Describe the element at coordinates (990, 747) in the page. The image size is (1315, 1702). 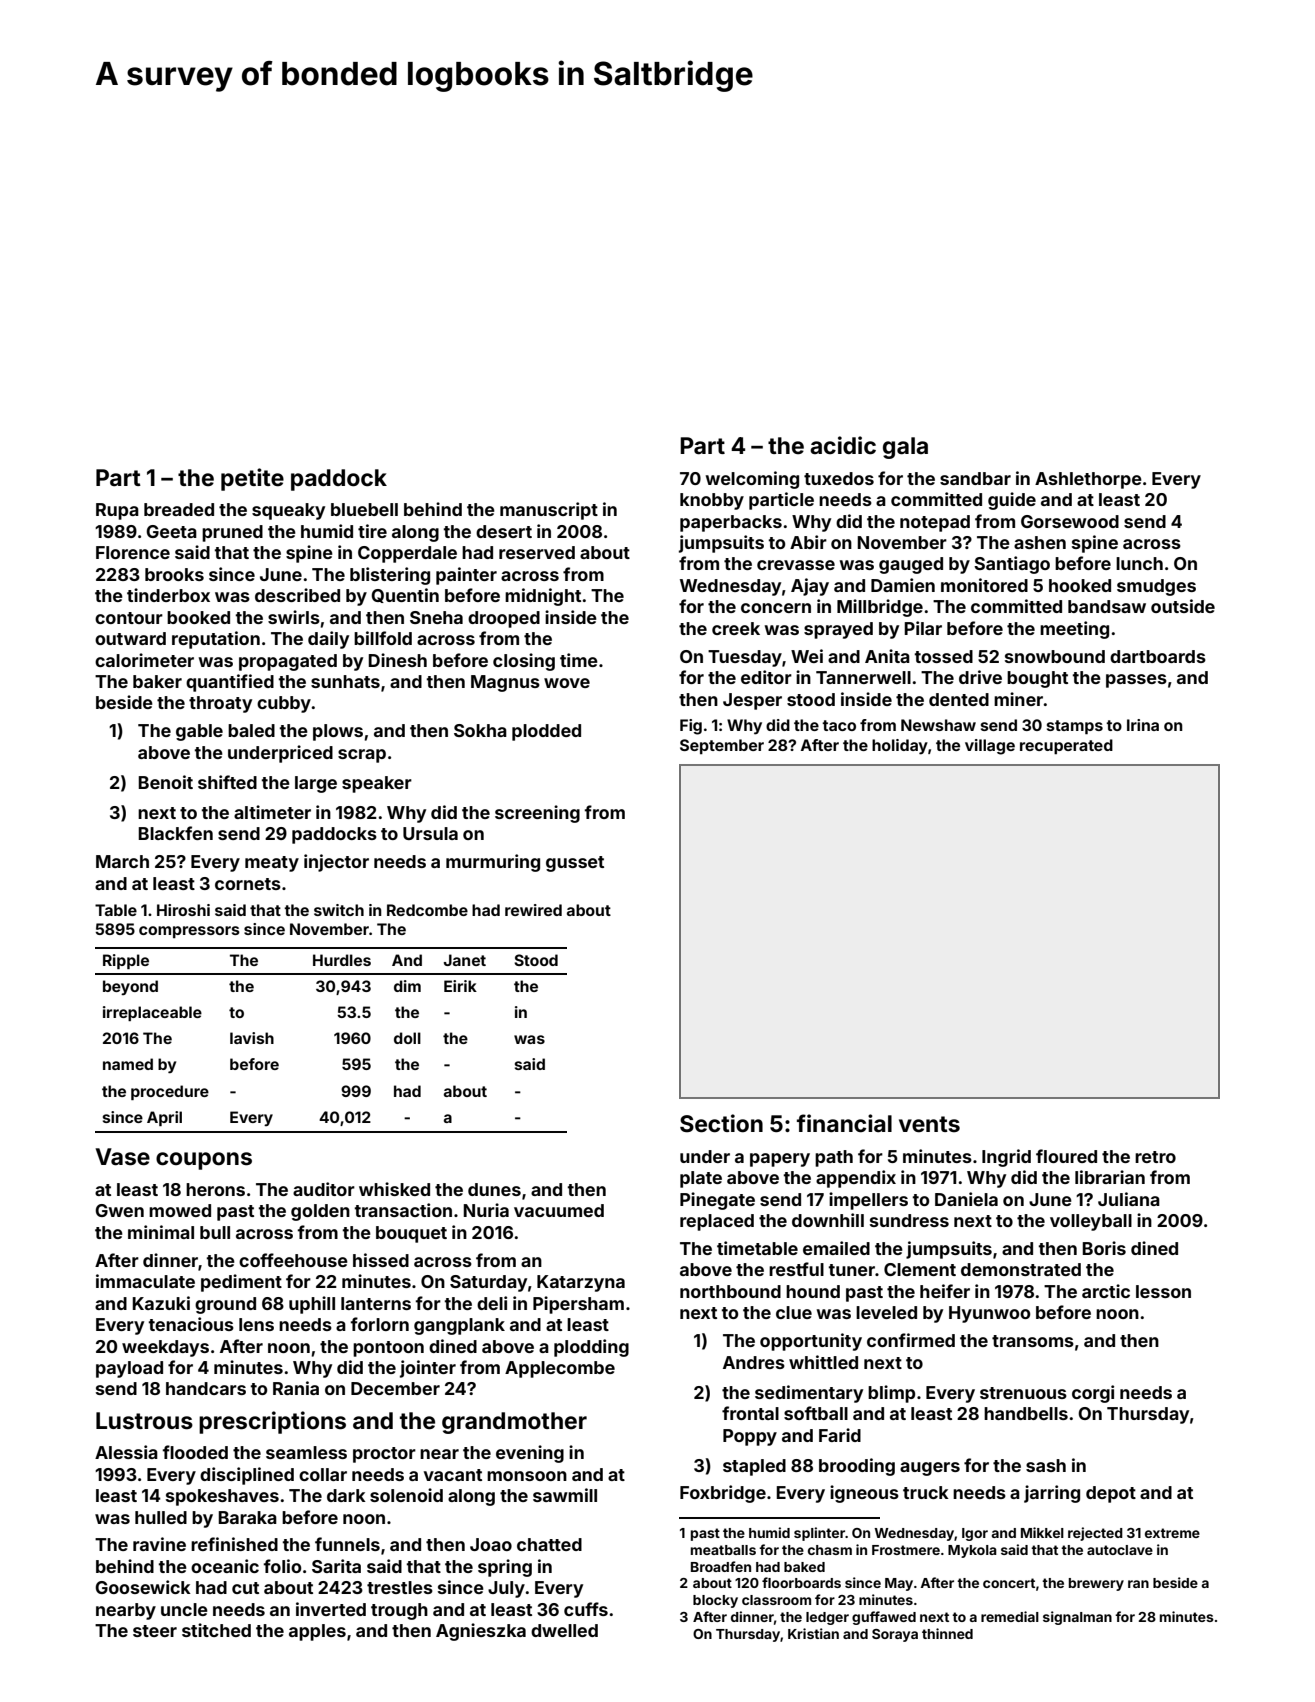
I see `village` at that location.
